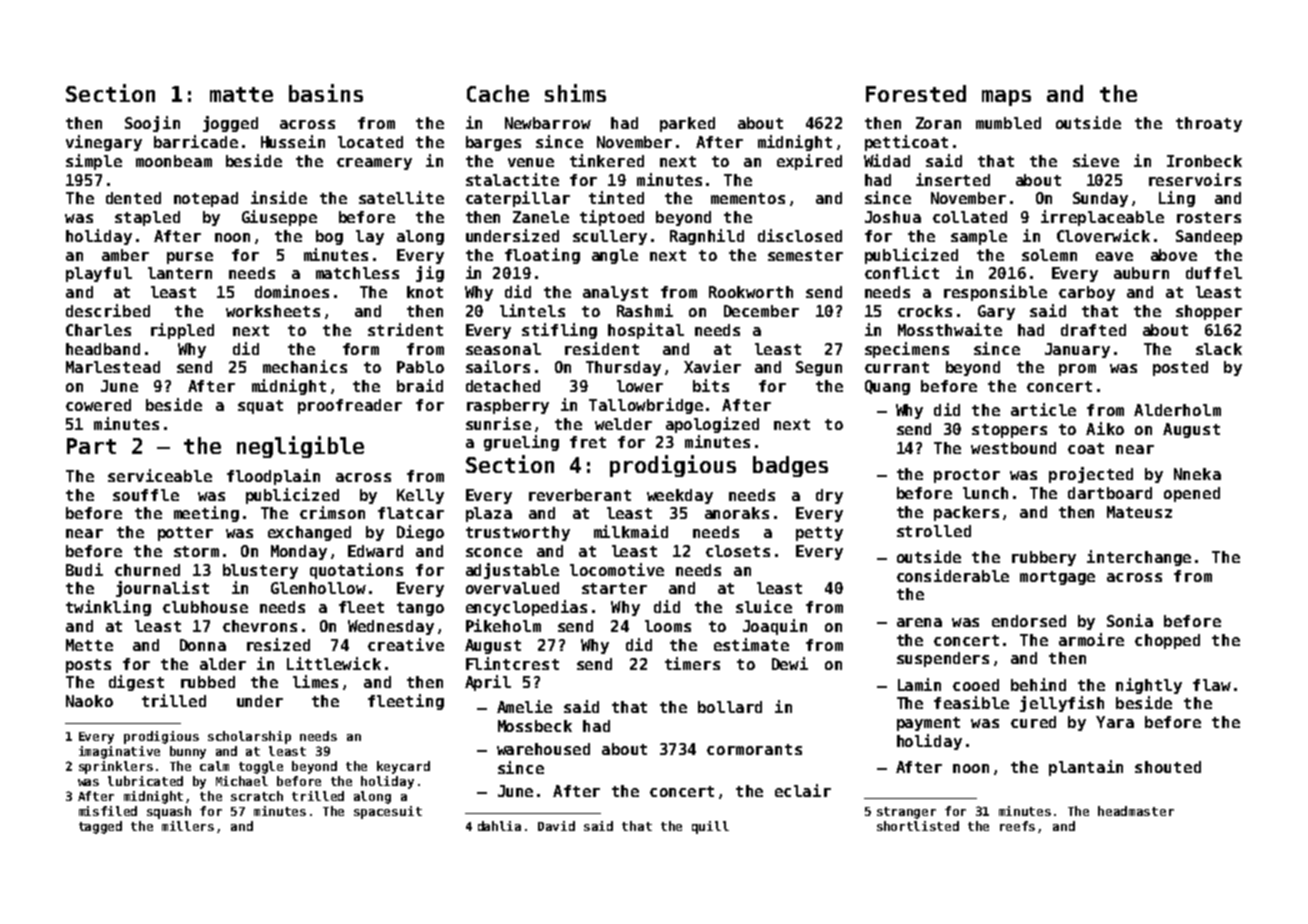  Describe the element at coordinates (1214, 273) in the screenshot. I see `duffel` at that location.
